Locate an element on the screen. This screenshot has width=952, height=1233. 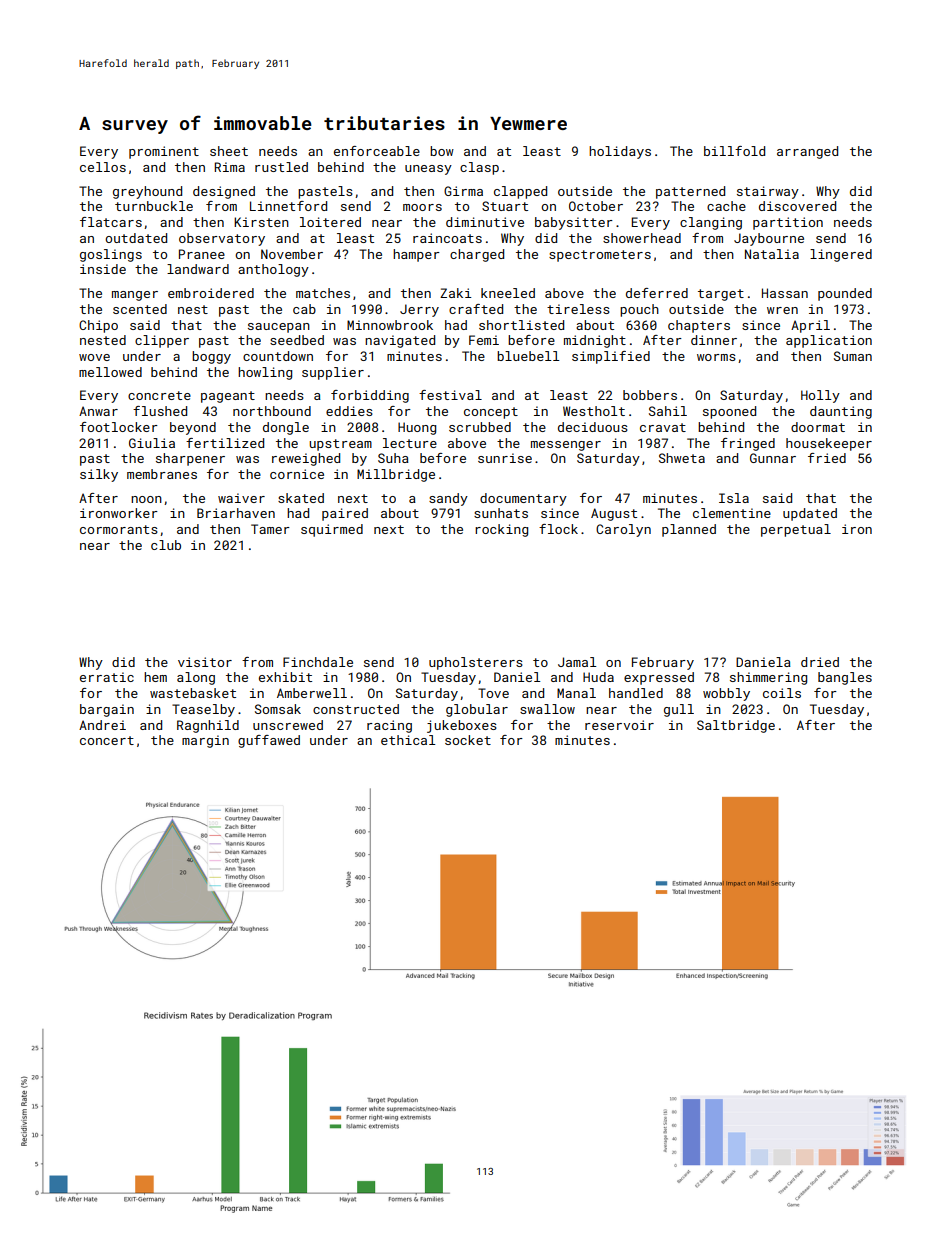
planned is located at coordinates (689, 530).
